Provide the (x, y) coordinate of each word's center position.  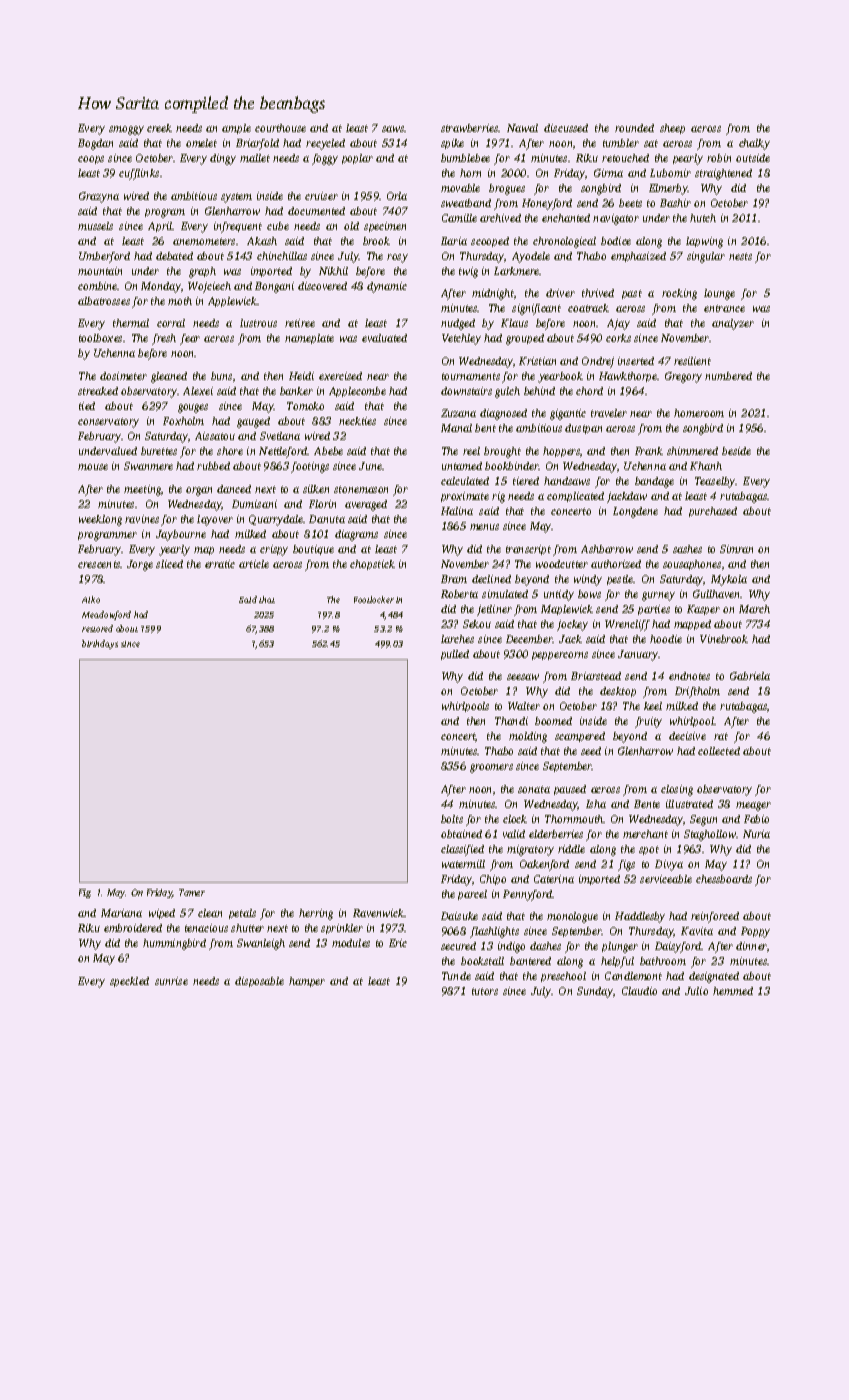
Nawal (522, 128)
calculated (465, 481)
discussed (566, 128)
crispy (274, 550)
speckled (129, 982)
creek (159, 128)
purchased (713, 512)
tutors (485, 991)
